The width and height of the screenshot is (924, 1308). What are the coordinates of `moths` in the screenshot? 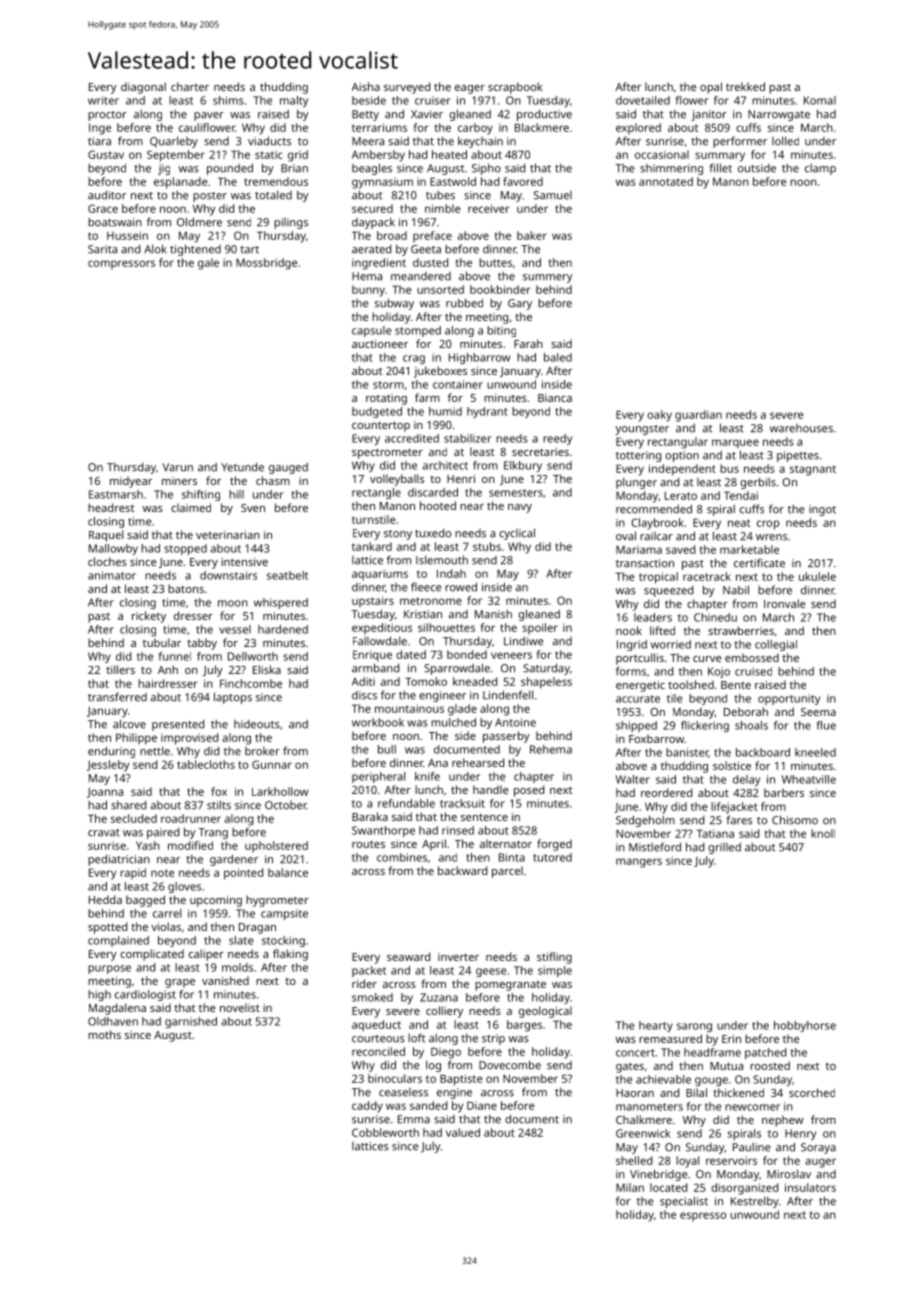 It's located at (104, 1034).
